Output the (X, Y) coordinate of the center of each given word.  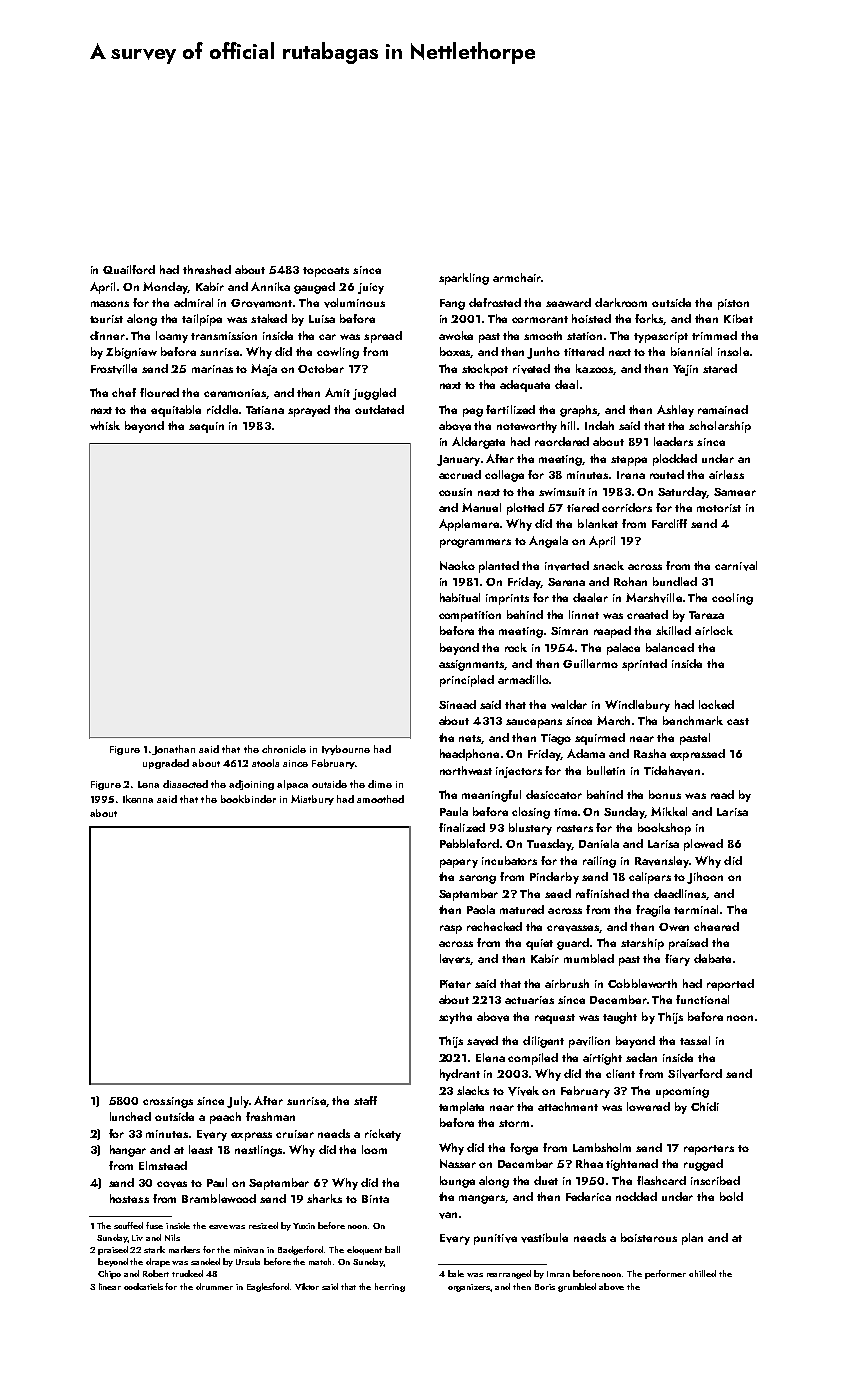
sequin (206, 427)
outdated (379, 409)
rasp (451, 929)
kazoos (595, 369)
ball (392, 1249)
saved (482, 1041)
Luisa (322, 319)
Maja (264, 370)
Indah (599, 425)
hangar (128, 1151)
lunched (130, 1116)
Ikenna (138, 799)
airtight (602, 1059)
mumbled (589, 958)
